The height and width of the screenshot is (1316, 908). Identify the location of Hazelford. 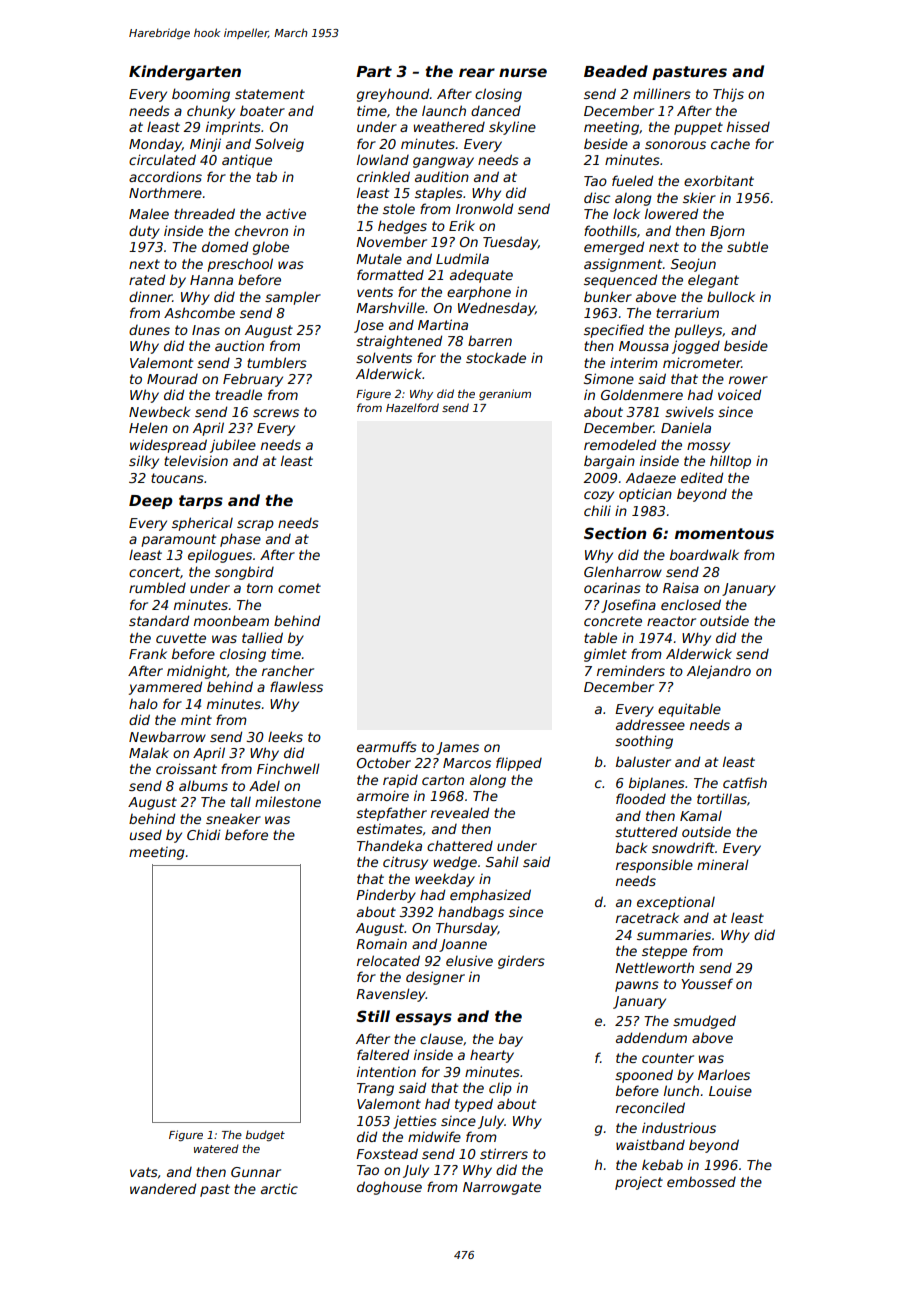
(412, 407).
